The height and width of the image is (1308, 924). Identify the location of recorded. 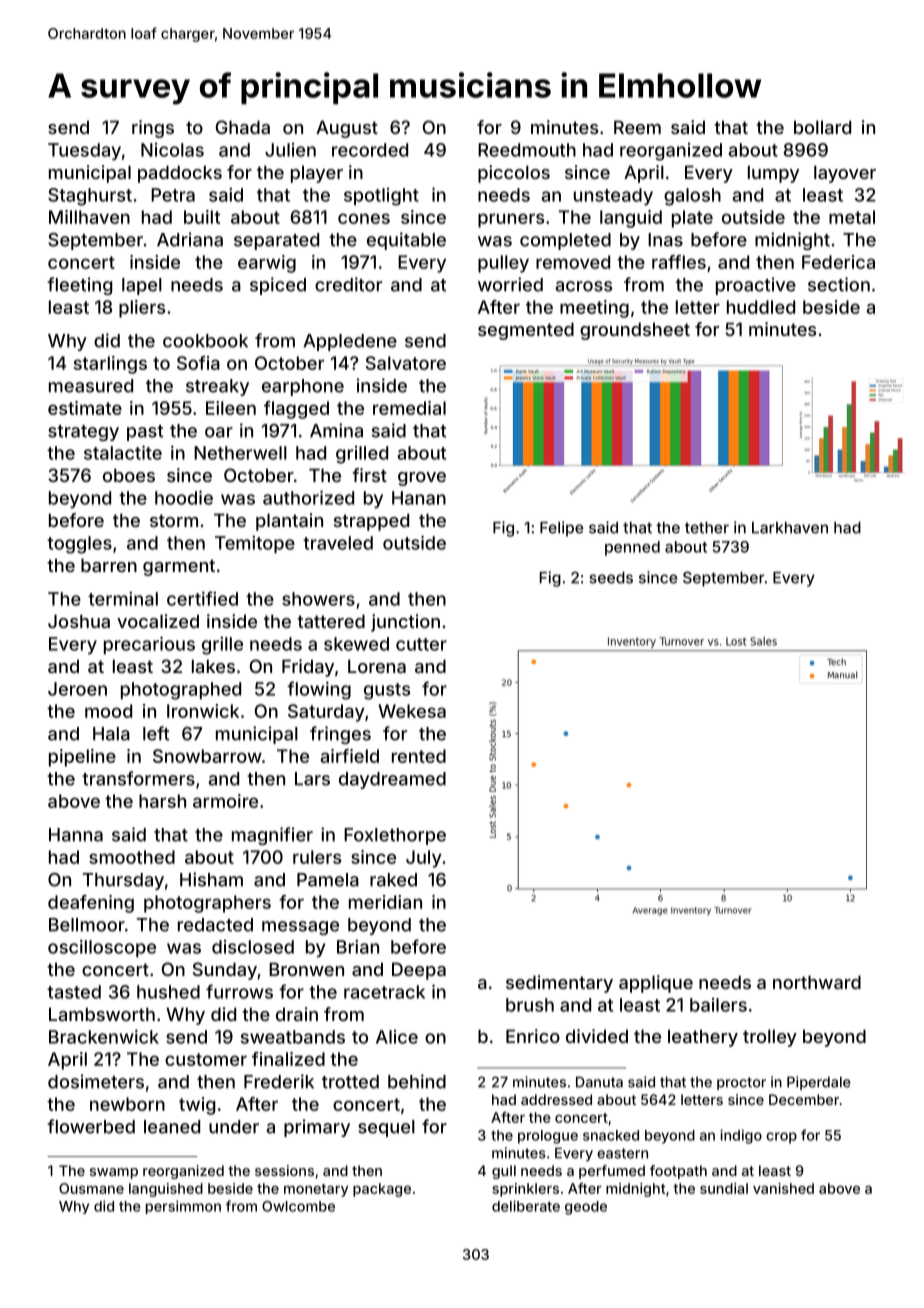
(370, 150).
